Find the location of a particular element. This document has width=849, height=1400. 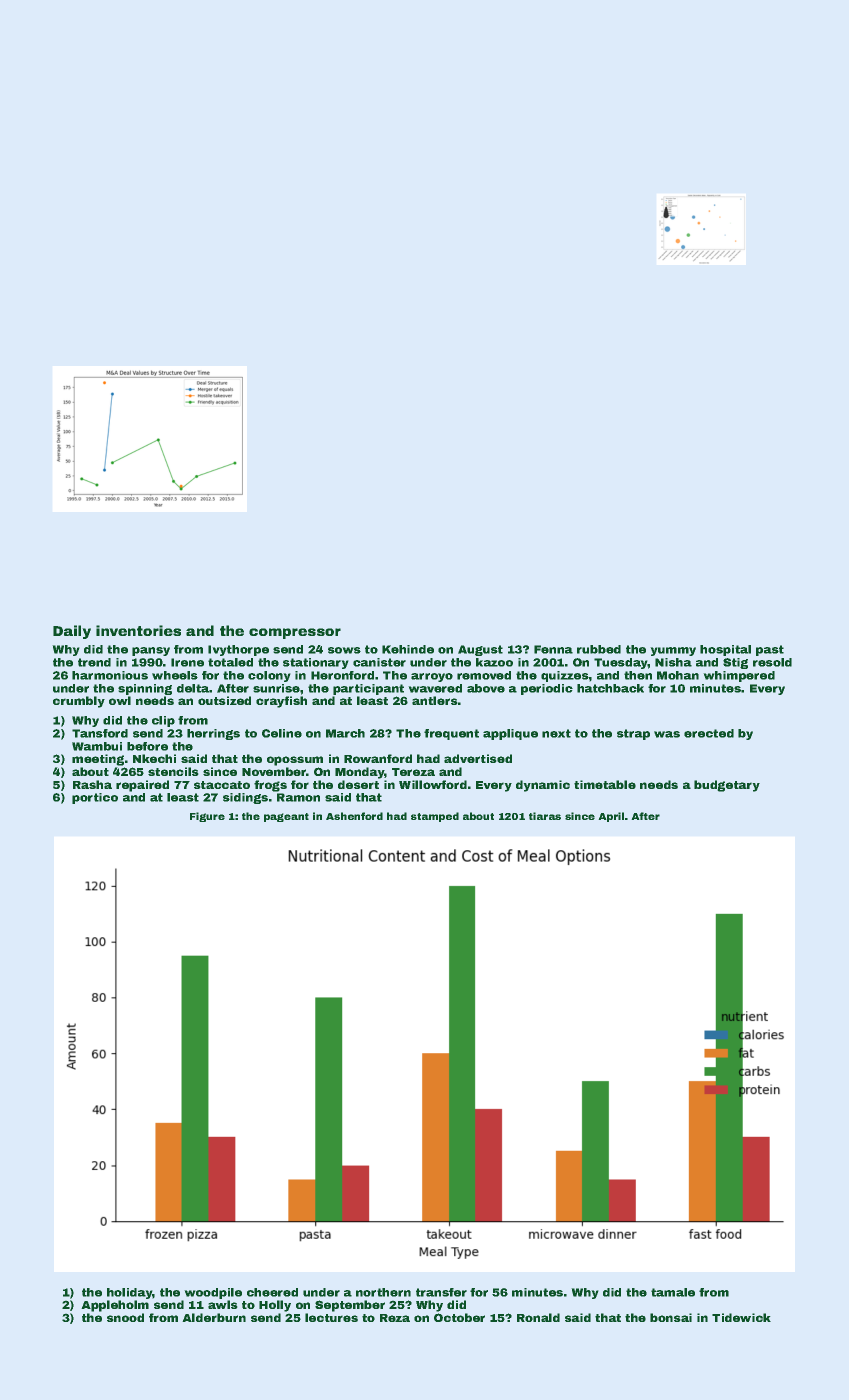

Daily is located at coordinates (72, 632).
